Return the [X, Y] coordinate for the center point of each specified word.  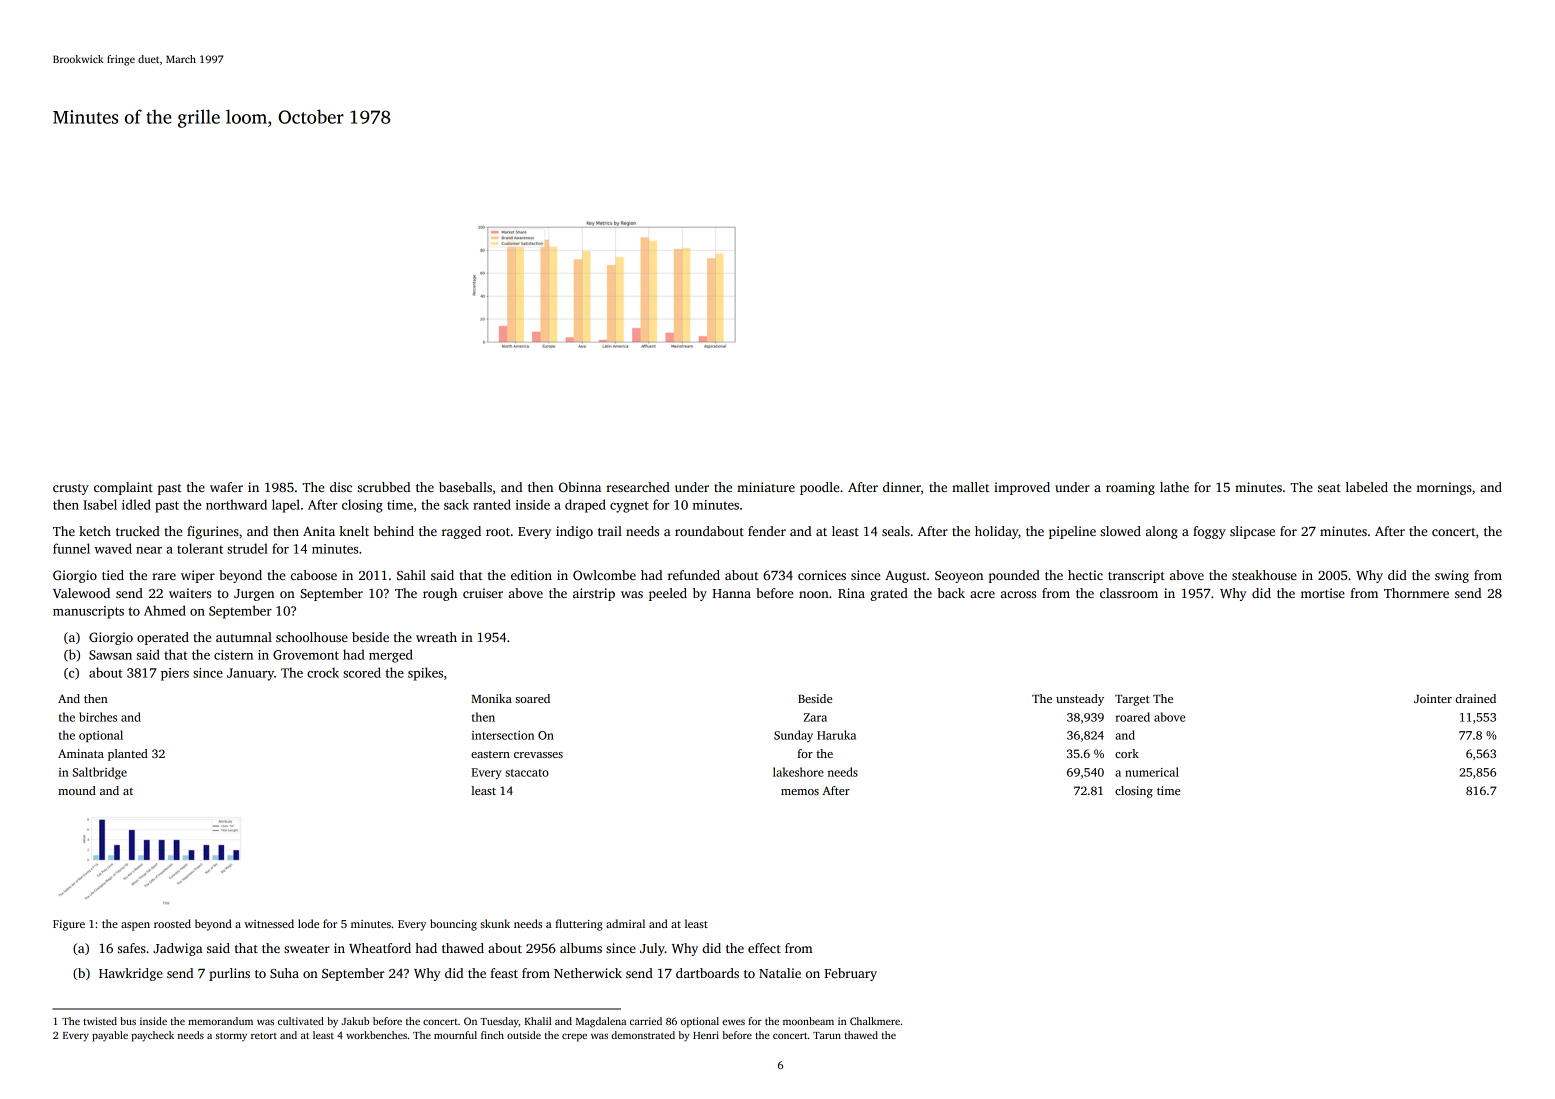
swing [1452, 576]
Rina [851, 593]
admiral [625, 923]
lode [308, 923]
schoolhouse [312, 637]
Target [1132, 700]
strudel [247, 548]
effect [764, 948]
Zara [815, 717]
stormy [231, 1037]
